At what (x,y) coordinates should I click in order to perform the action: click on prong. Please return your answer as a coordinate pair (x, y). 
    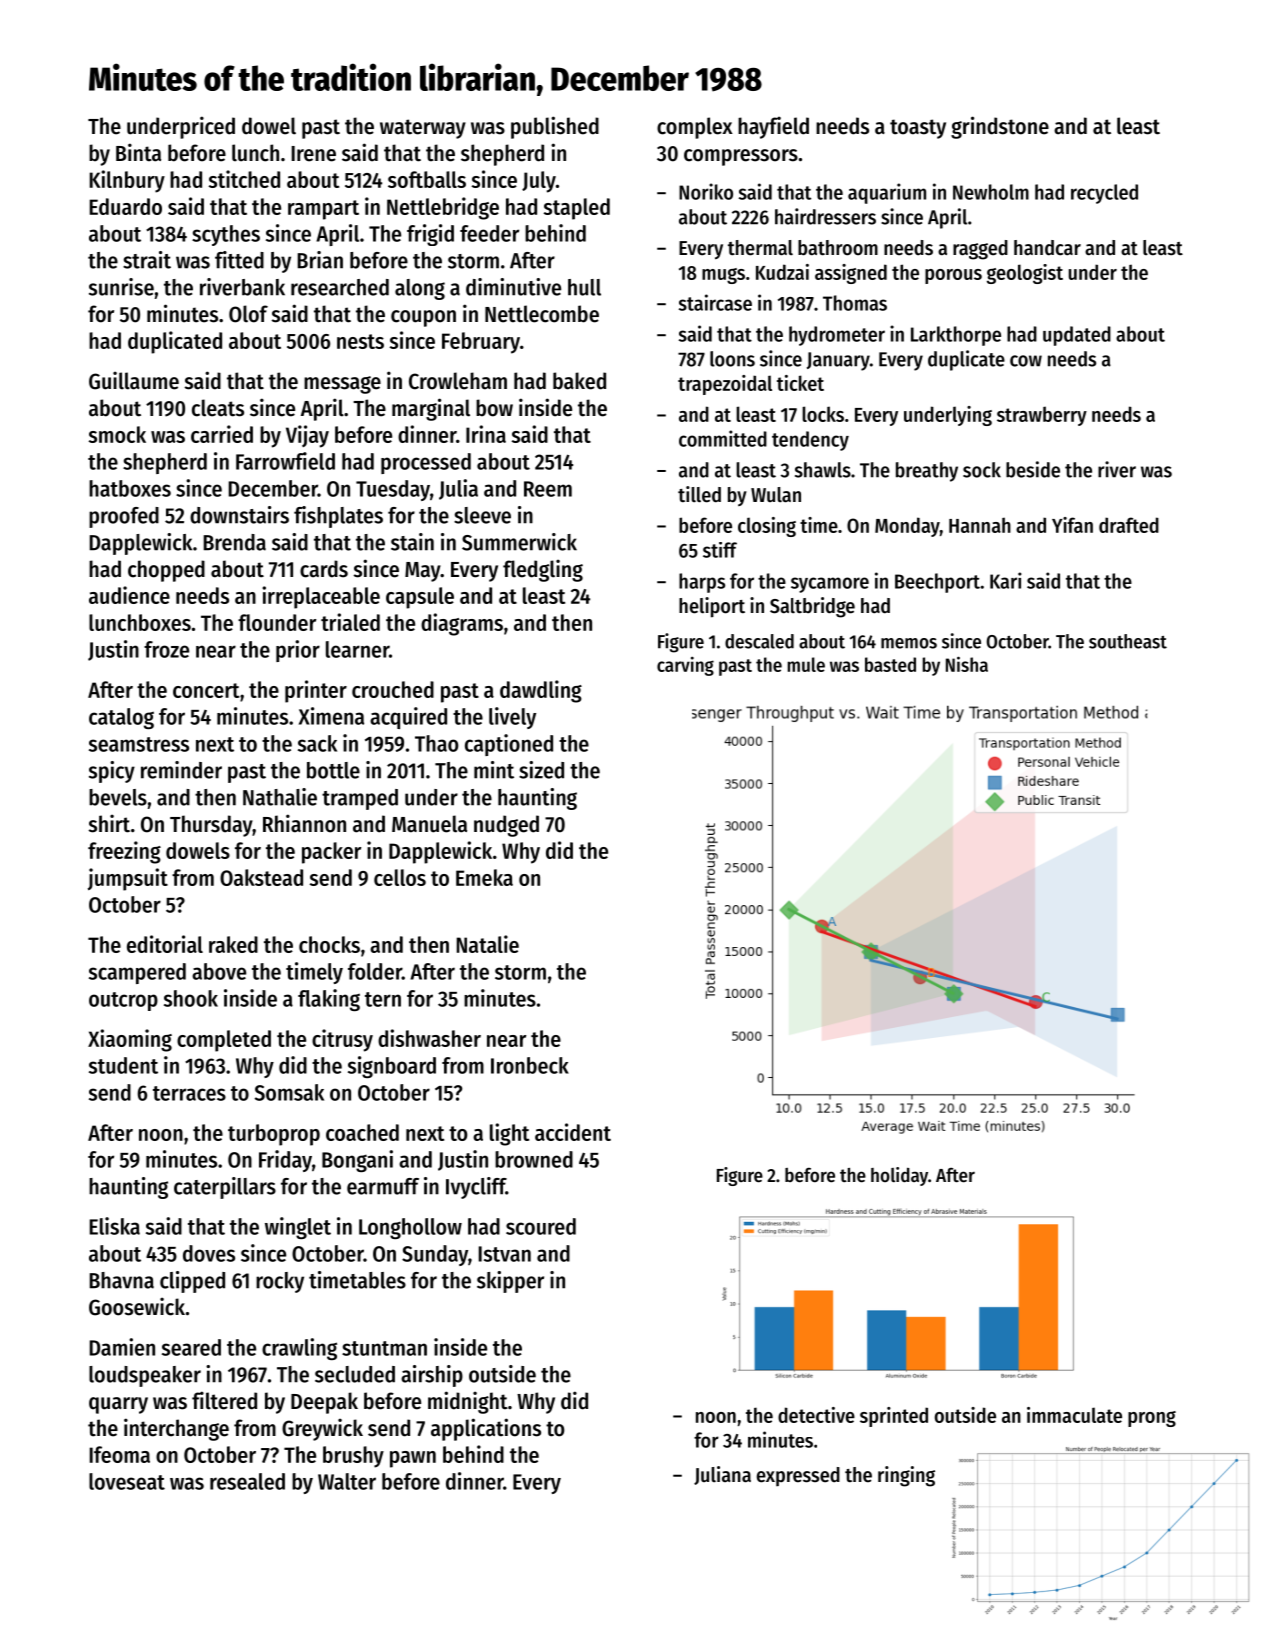
    Looking at the image, I should click on (1152, 1419).
